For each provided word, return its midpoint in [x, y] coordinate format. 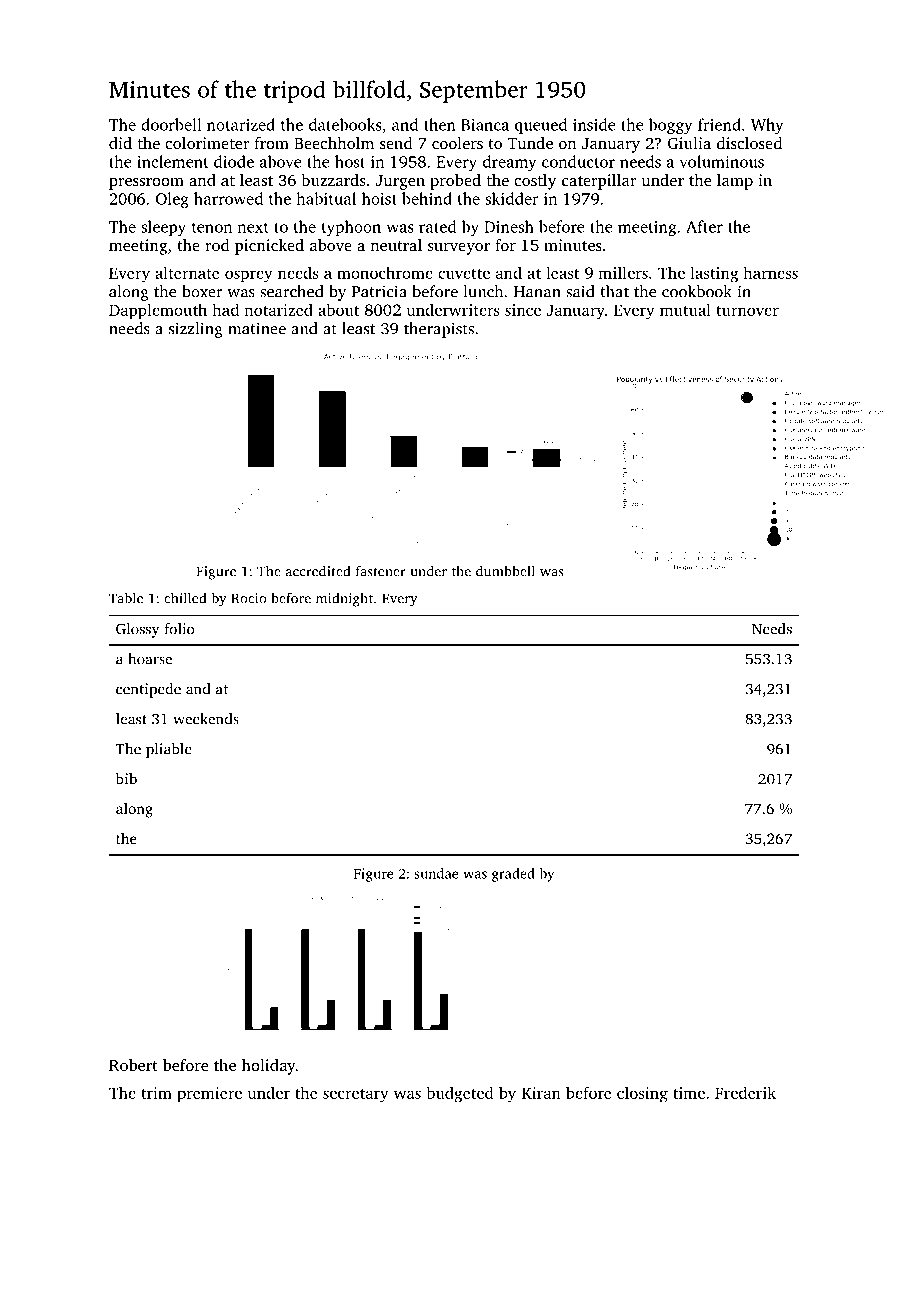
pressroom [146, 184]
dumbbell [505, 571]
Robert [133, 1065]
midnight [344, 599]
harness [770, 272]
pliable [169, 750]
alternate [187, 272]
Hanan [537, 292]
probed [455, 182]
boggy [671, 126]
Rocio [249, 598]
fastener [381, 571]
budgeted [460, 1094]
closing [642, 1094]
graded [513, 875]
